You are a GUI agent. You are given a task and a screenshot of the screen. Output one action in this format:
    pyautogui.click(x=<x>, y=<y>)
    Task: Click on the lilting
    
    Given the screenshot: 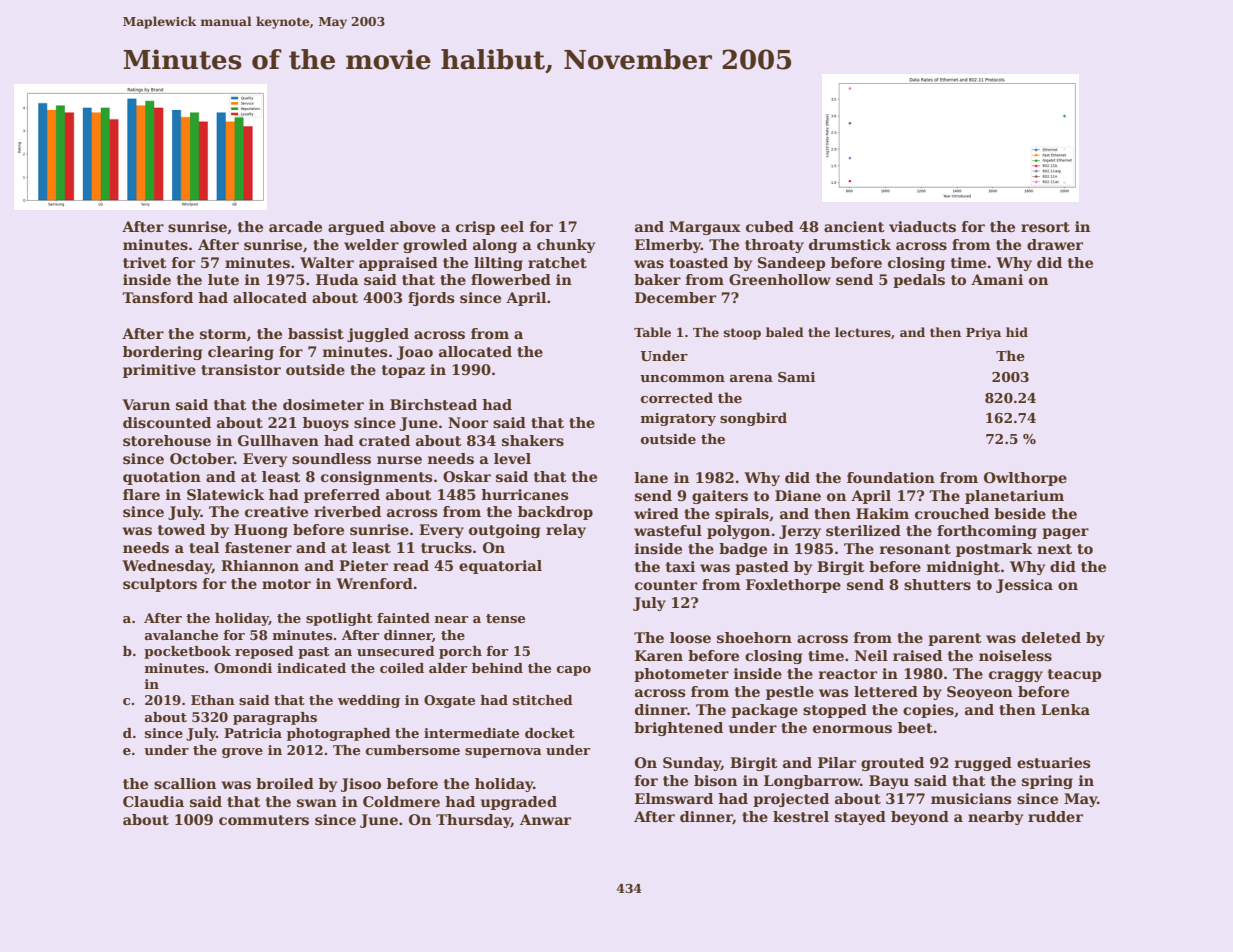 What is the action you would take?
    pyautogui.click(x=498, y=264)
